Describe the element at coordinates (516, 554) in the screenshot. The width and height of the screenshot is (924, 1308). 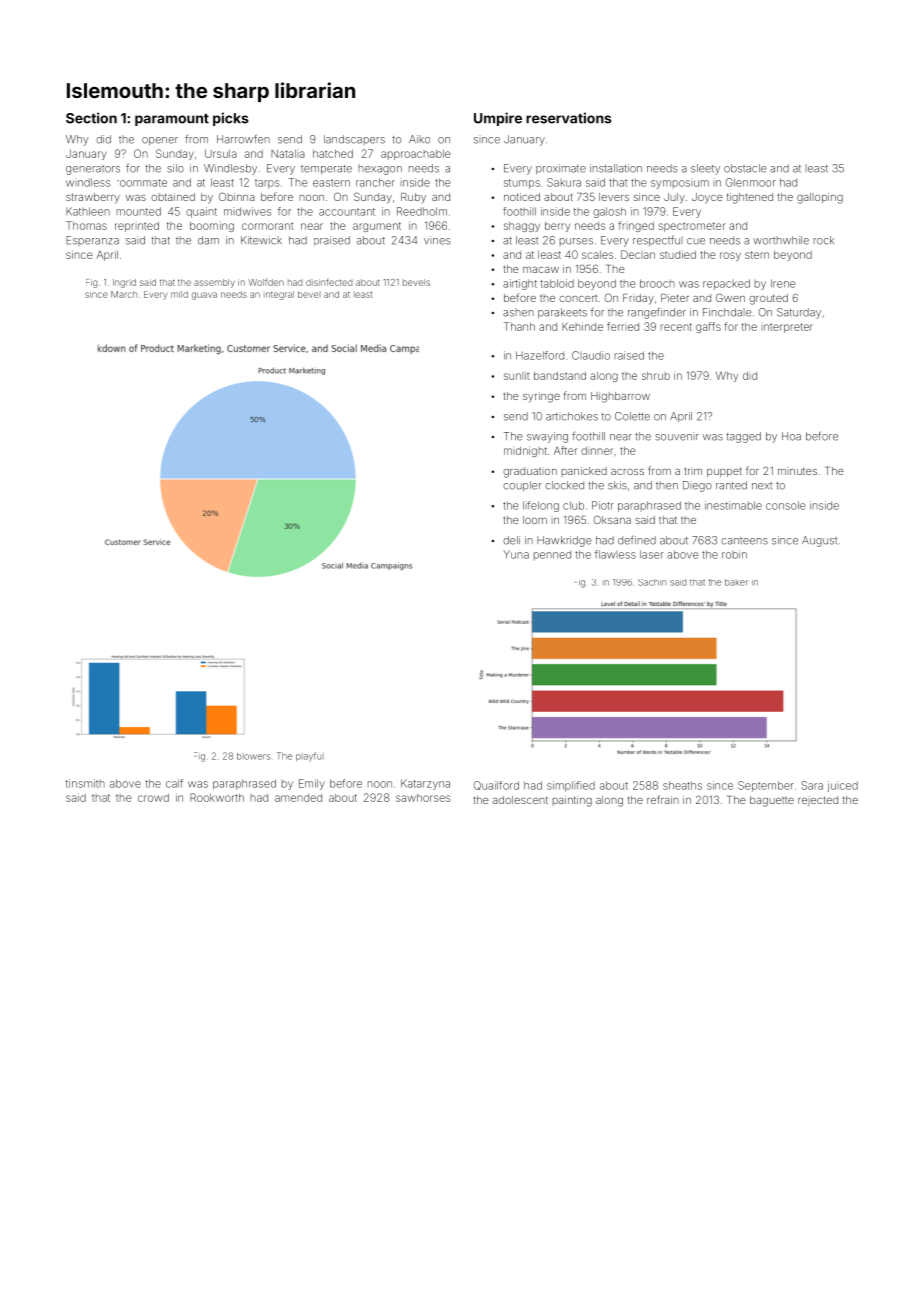
I see `Yuna` at that location.
